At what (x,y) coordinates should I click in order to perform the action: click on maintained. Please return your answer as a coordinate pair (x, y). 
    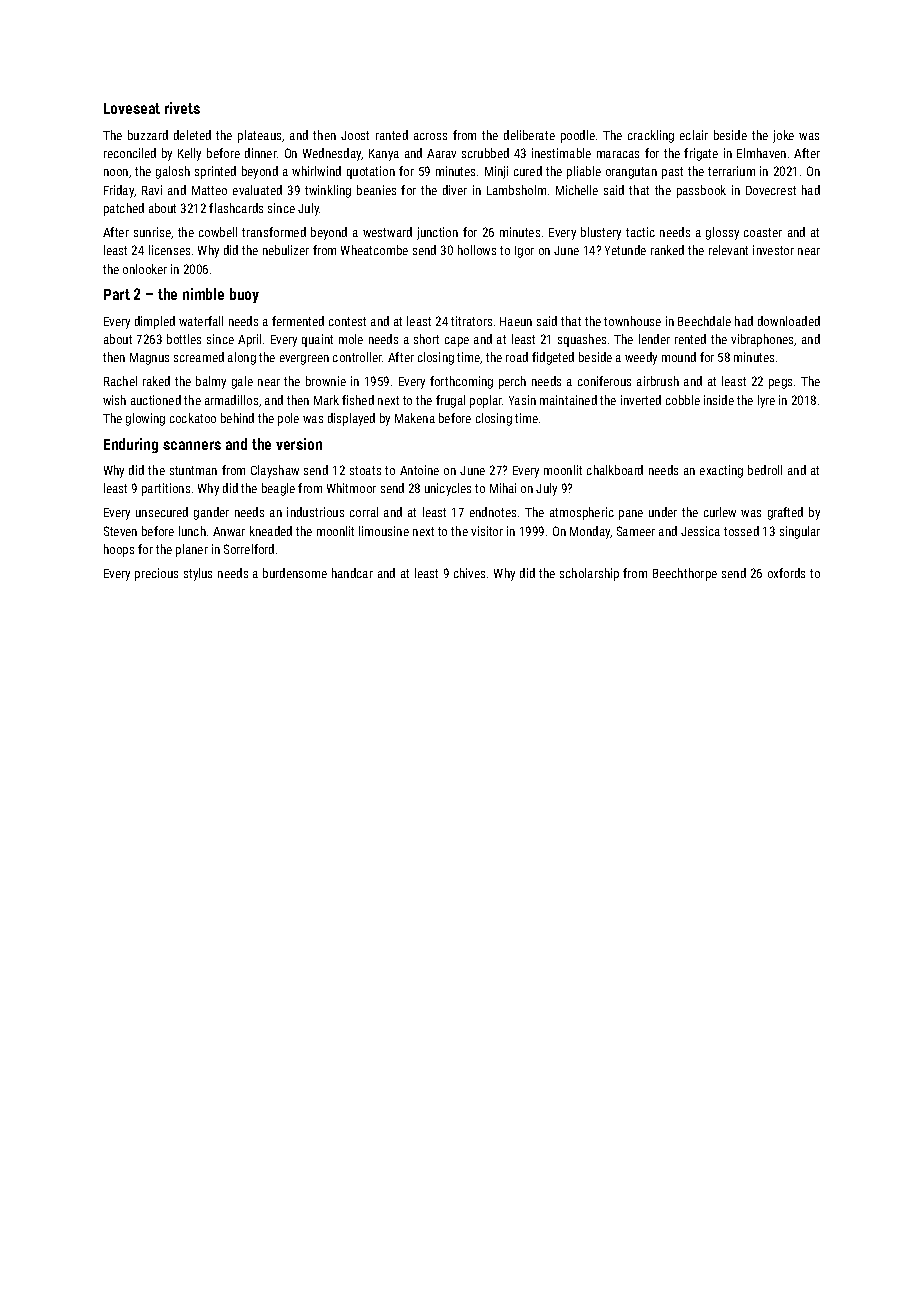
    Looking at the image, I should click on (568, 400).
